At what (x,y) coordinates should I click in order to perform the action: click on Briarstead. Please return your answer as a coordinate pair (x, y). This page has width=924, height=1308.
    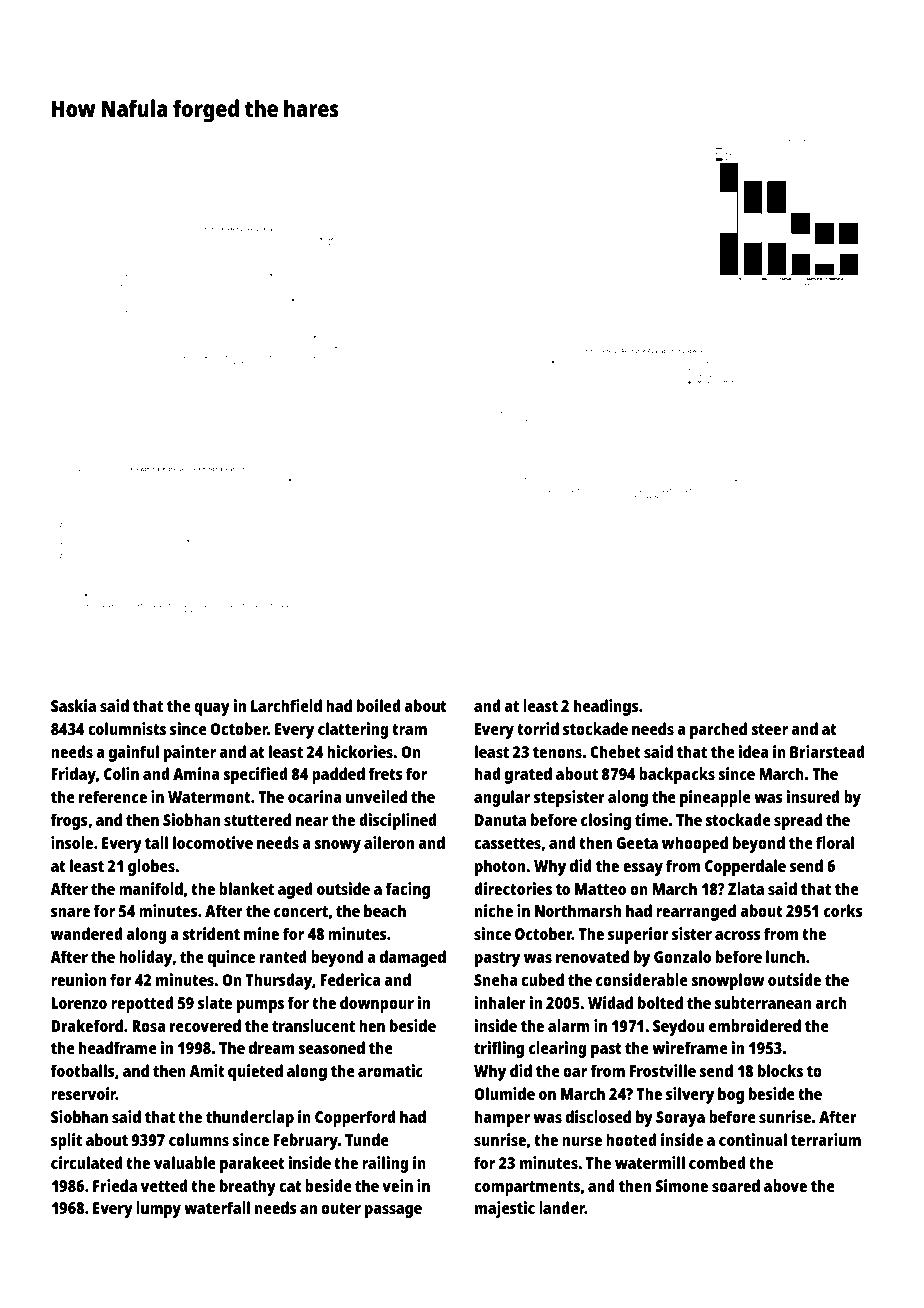
    Looking at the image, I should click on (827, 751).
